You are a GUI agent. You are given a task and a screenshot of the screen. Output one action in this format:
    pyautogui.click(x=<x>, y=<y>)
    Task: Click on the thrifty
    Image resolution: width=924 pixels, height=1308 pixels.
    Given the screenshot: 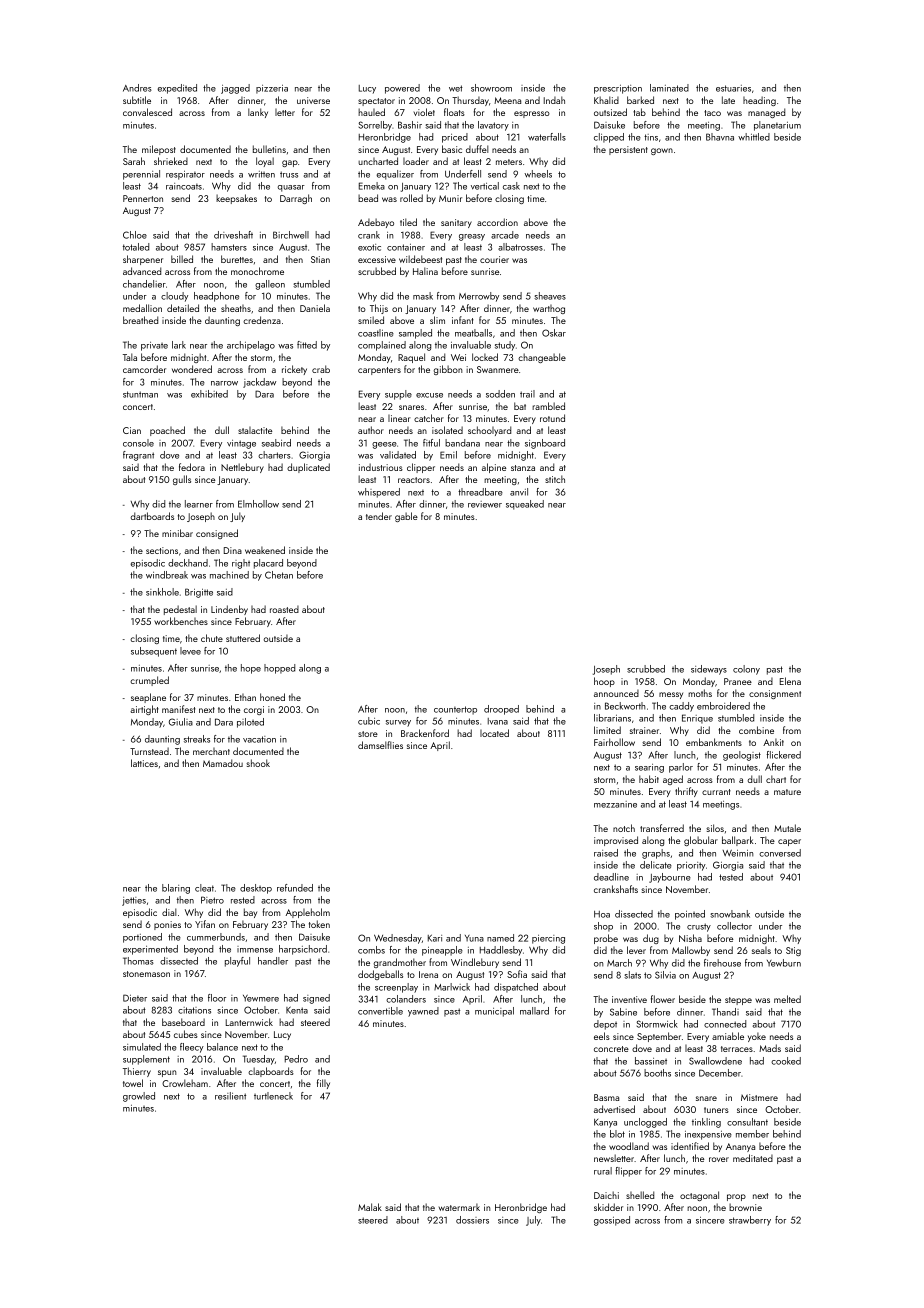 What is the action you would take?
    pyautogui.click(x=686, y=792)
